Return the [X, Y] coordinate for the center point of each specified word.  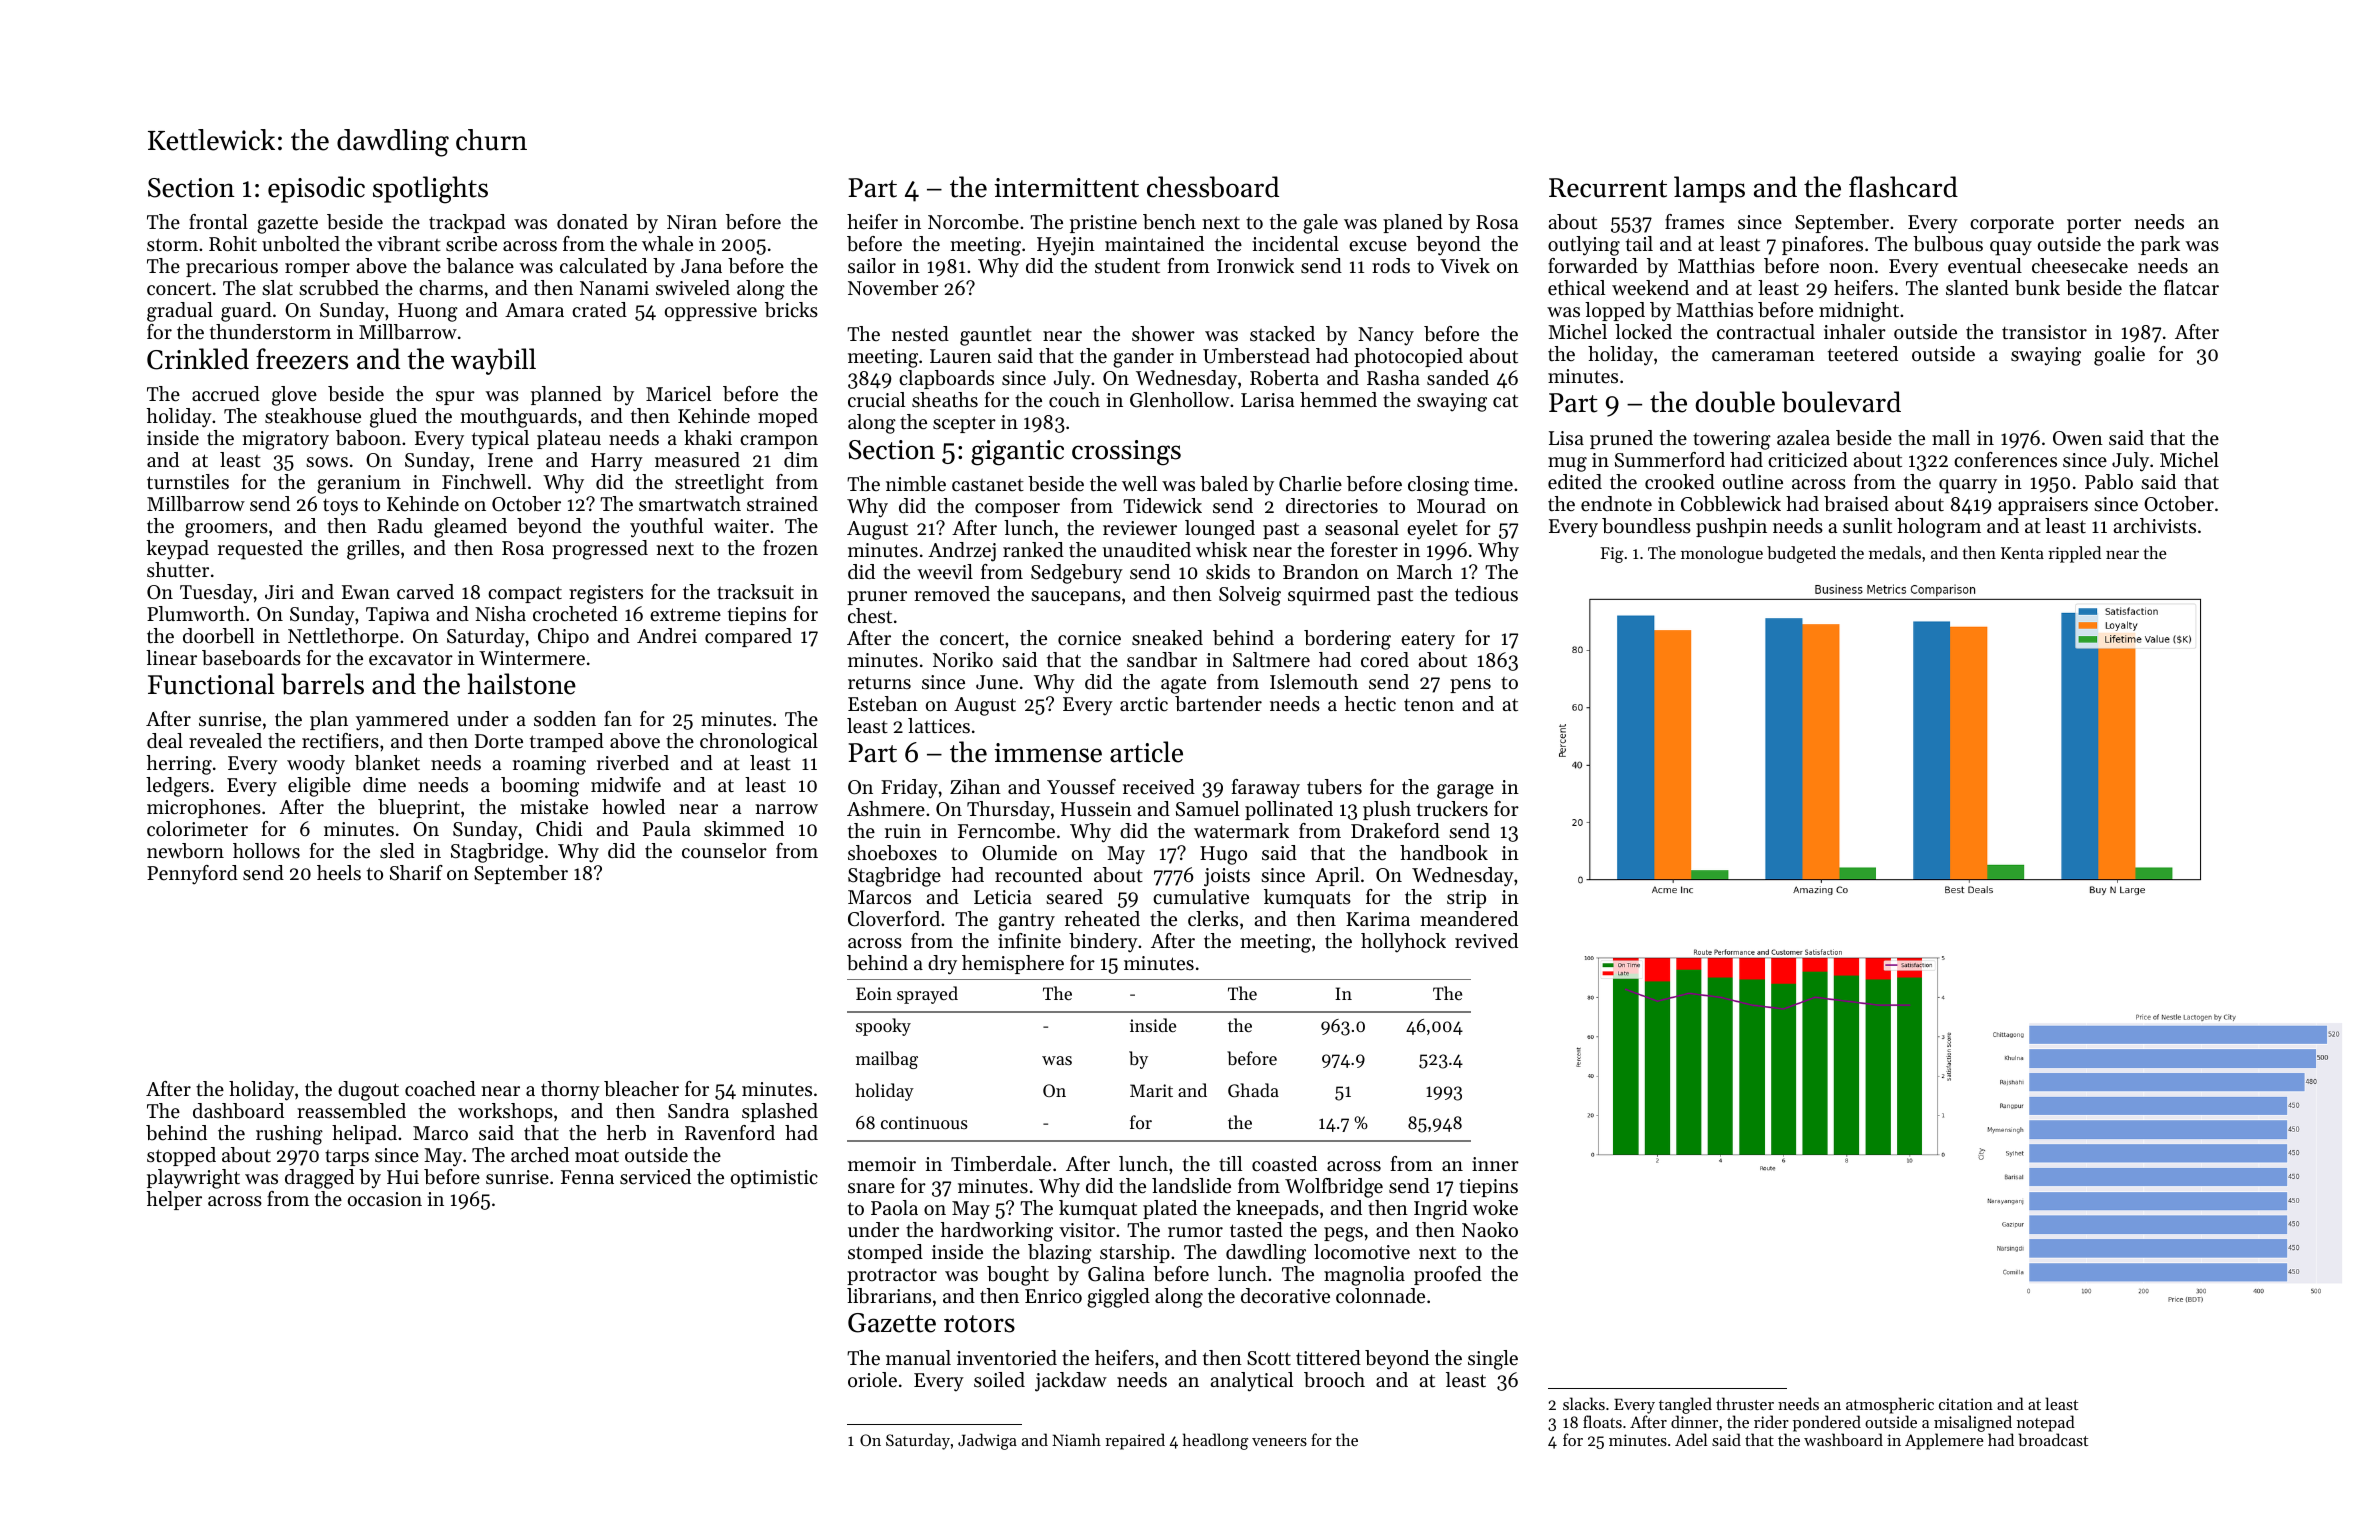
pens [1470, 686]
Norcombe [973, 222]
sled [397, 850]
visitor [1087, 1230]
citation [1966, 1404]
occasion [385, 1199]
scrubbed [339, 288]
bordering [1347, 640]
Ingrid [1441, 1210]
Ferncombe [1006, 831]
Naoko [1490, 1229]
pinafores [1822, 245]
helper [174, 1200]
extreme [685, 615]
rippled [2074, 554]
